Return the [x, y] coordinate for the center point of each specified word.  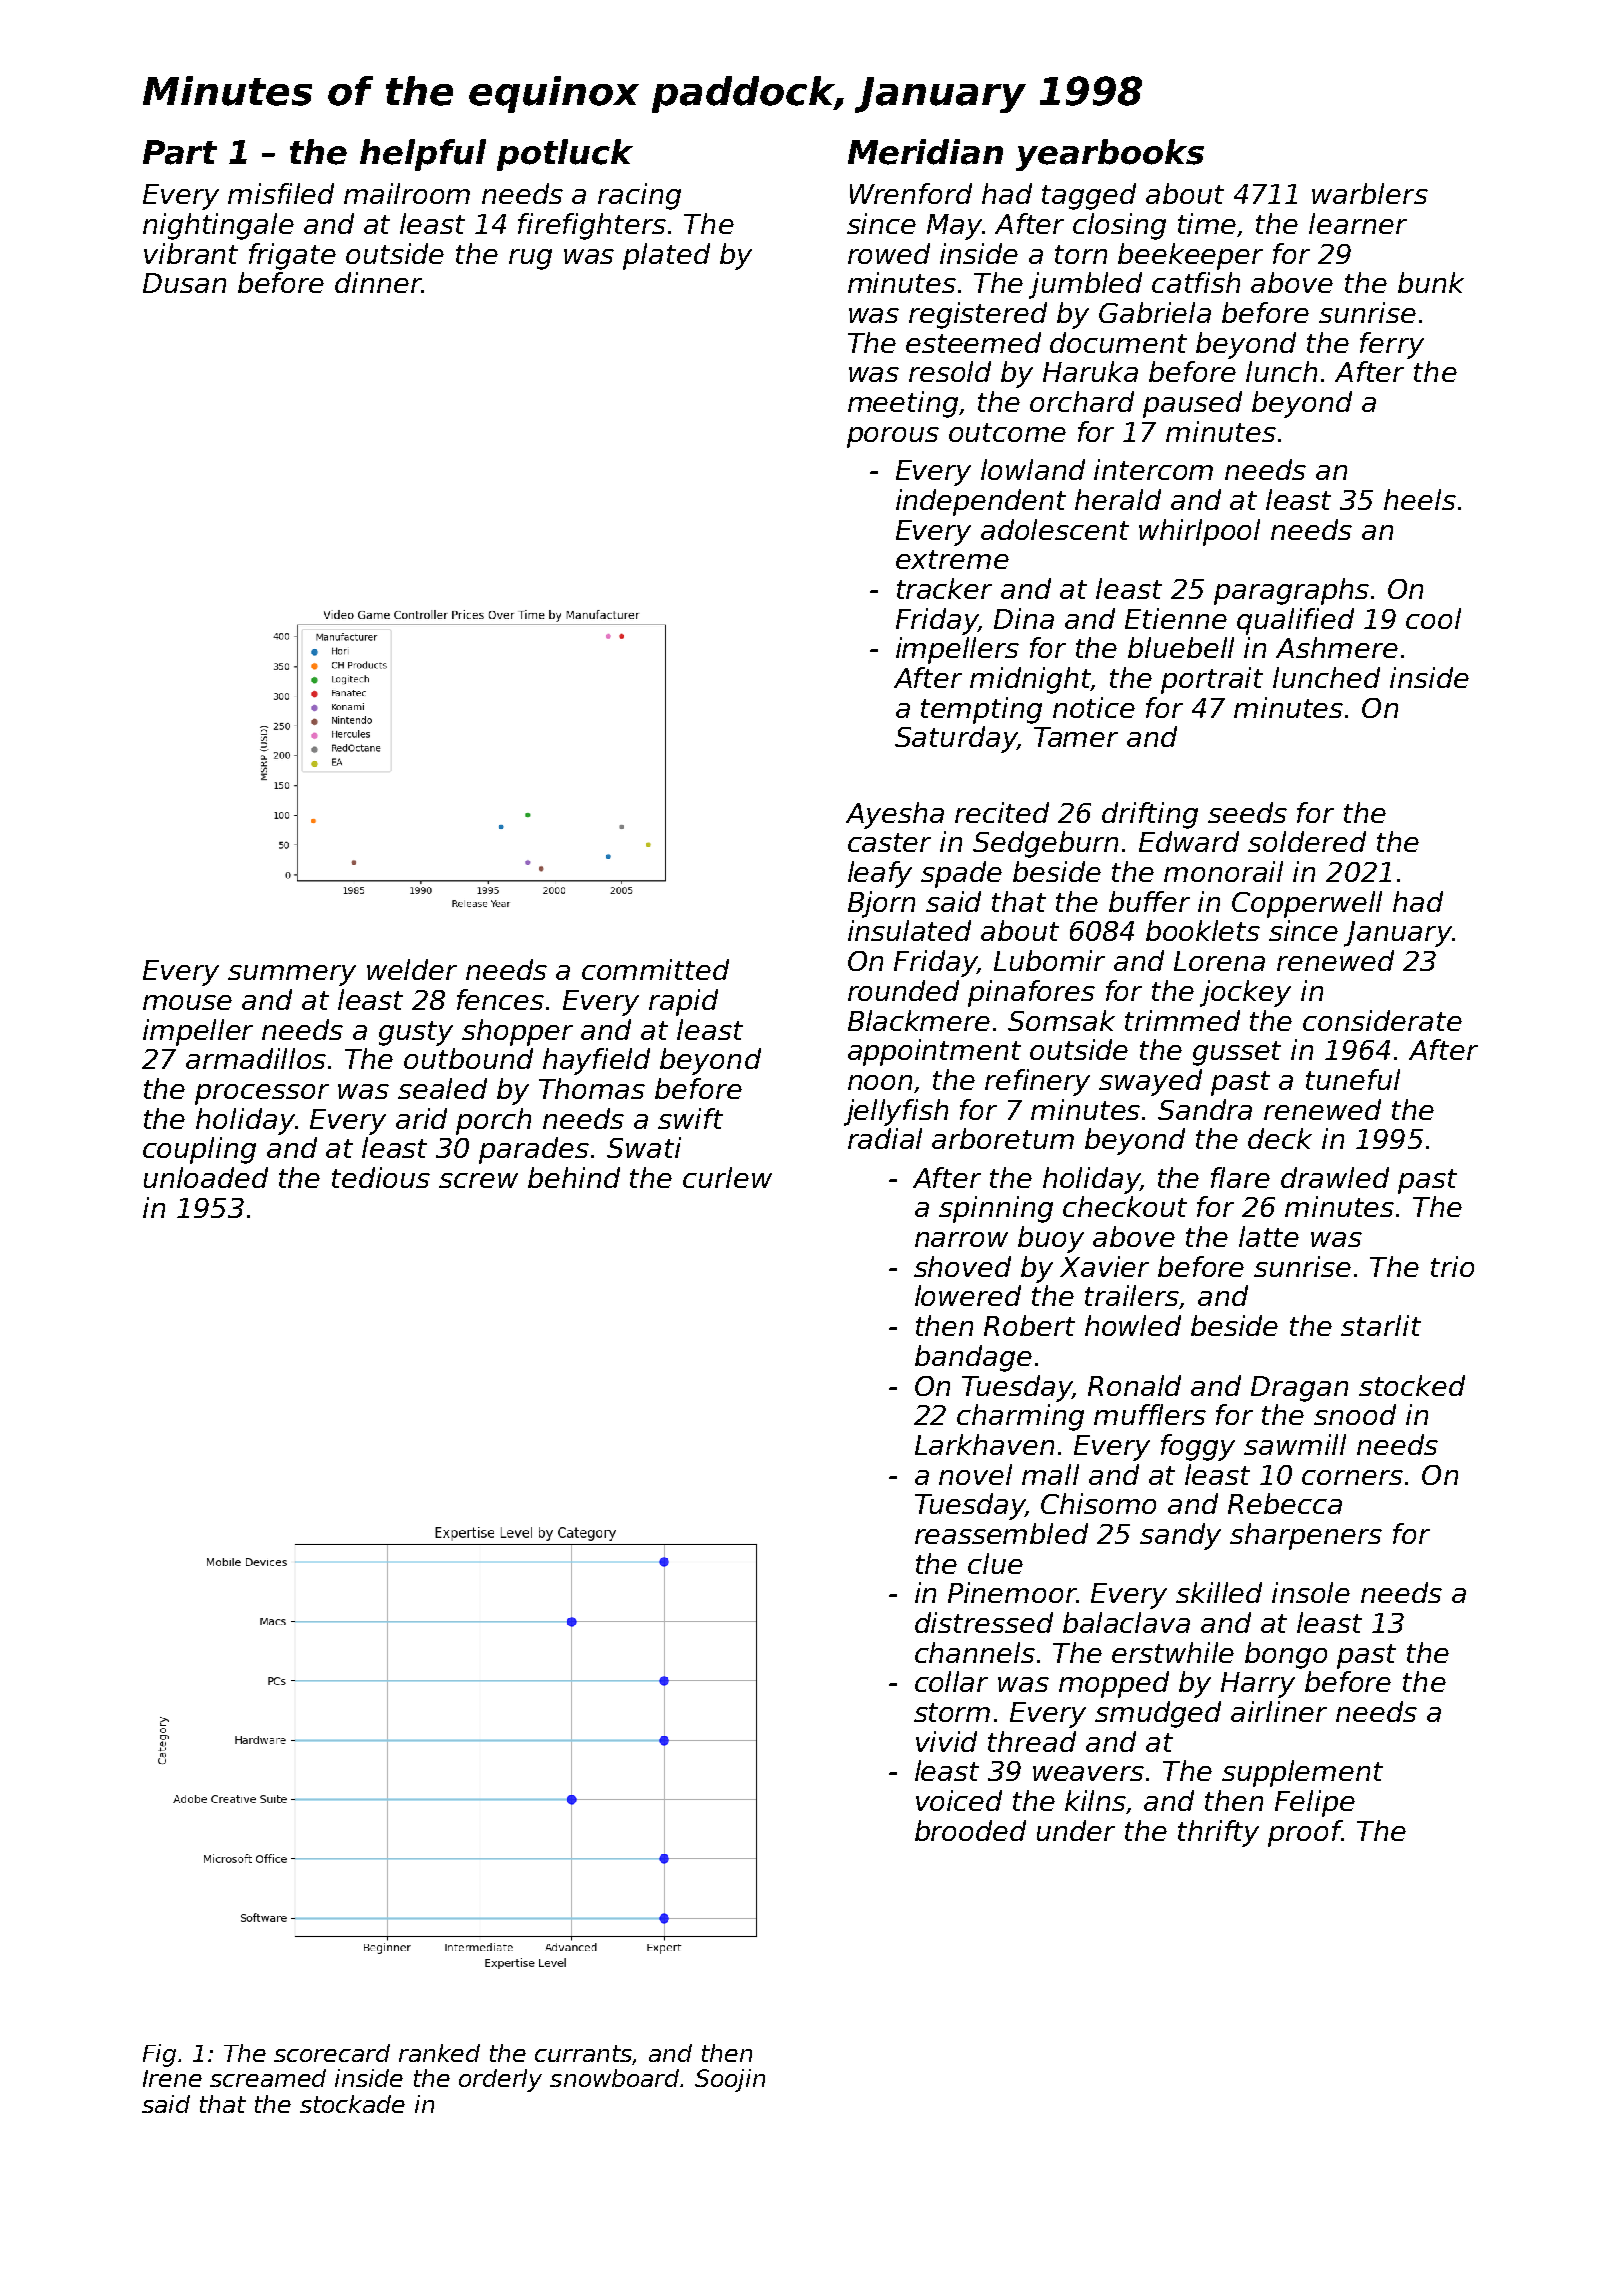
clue [995, 1563]
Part [180, 152]
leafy [880, 874]
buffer [1149, 901]
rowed [889, 253]
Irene [172, 2078]
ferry [1392, 345]
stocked [1412, 1385]
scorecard [332, 2053]
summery [292, 975]
